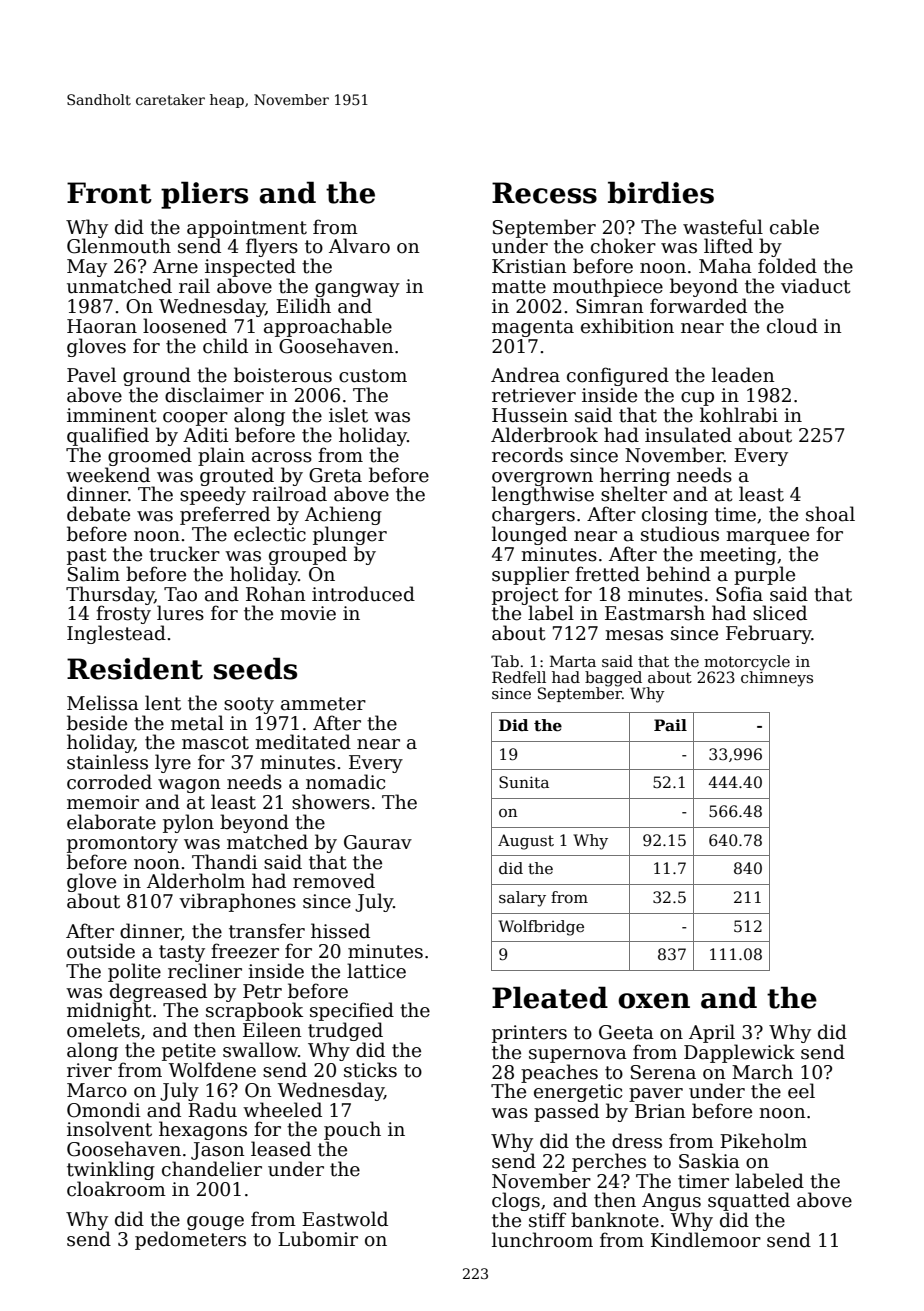 This image has height=1311, width=924. Describe the element at coordinates (363, 594) in the image. I see `introduced` at that location.
